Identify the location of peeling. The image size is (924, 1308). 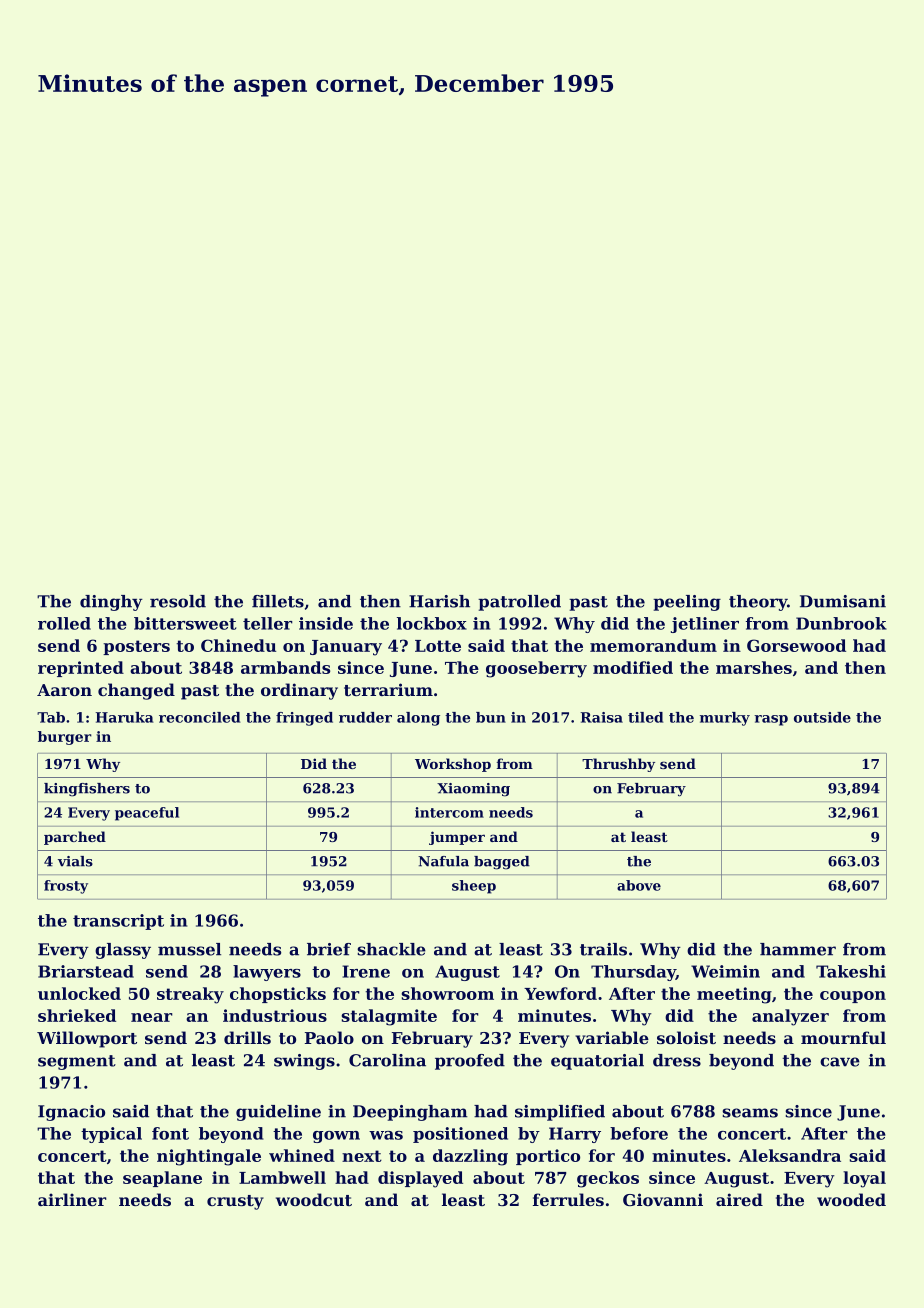
(687, 603).
